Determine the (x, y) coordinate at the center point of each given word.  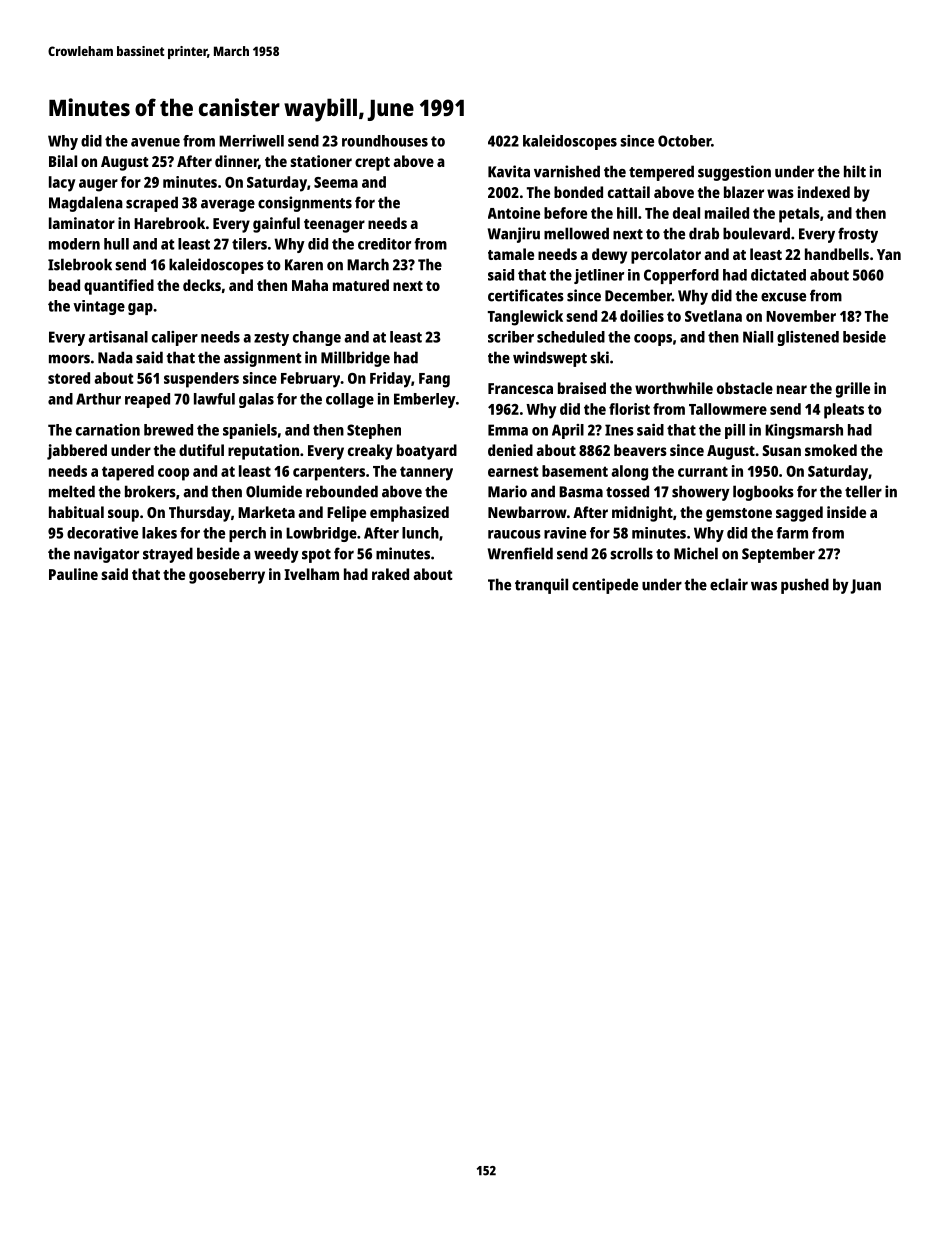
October (684, 141)
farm (792, 533)
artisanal (118, 337)
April (568, 431)
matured (361, 285)
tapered (128, 473)
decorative (102, 533)
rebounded (342, 491)
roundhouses (385, 141)
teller (863, 491)
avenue (155, 142)
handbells (837, 254)
